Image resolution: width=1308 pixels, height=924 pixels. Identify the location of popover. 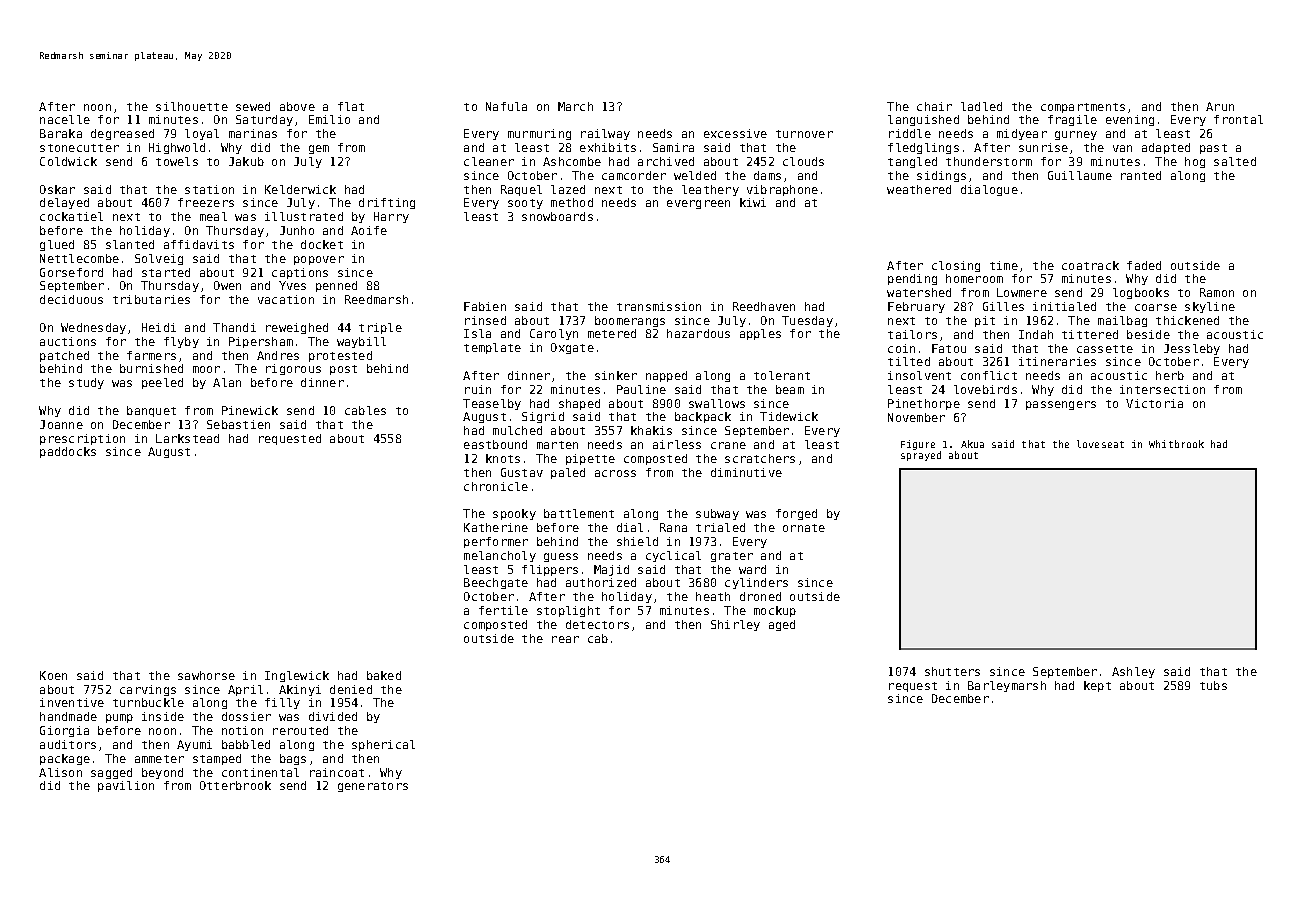
(319, 260).
